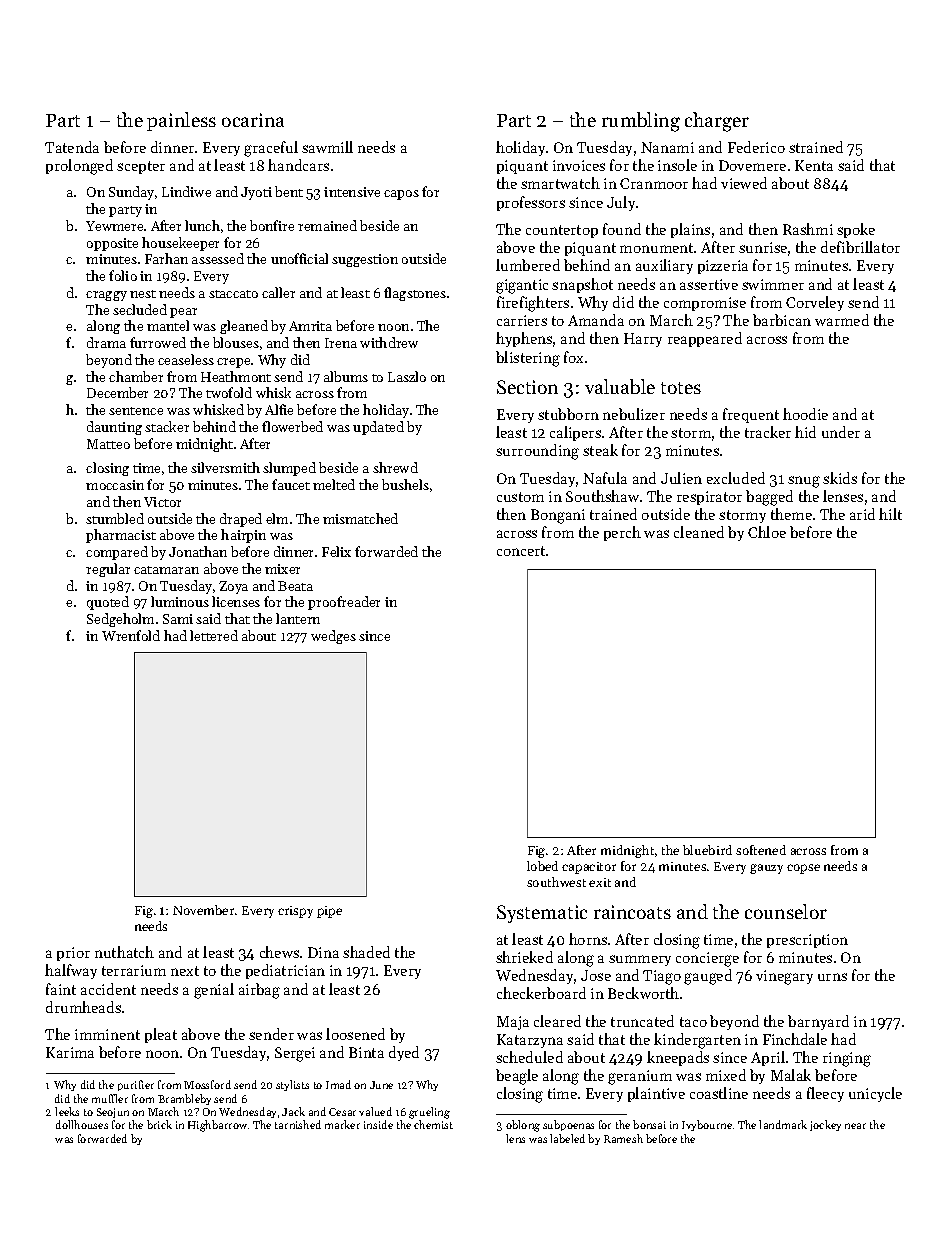 This document has width=952, height=1233. I want to click on charger, so click(717, 122).
